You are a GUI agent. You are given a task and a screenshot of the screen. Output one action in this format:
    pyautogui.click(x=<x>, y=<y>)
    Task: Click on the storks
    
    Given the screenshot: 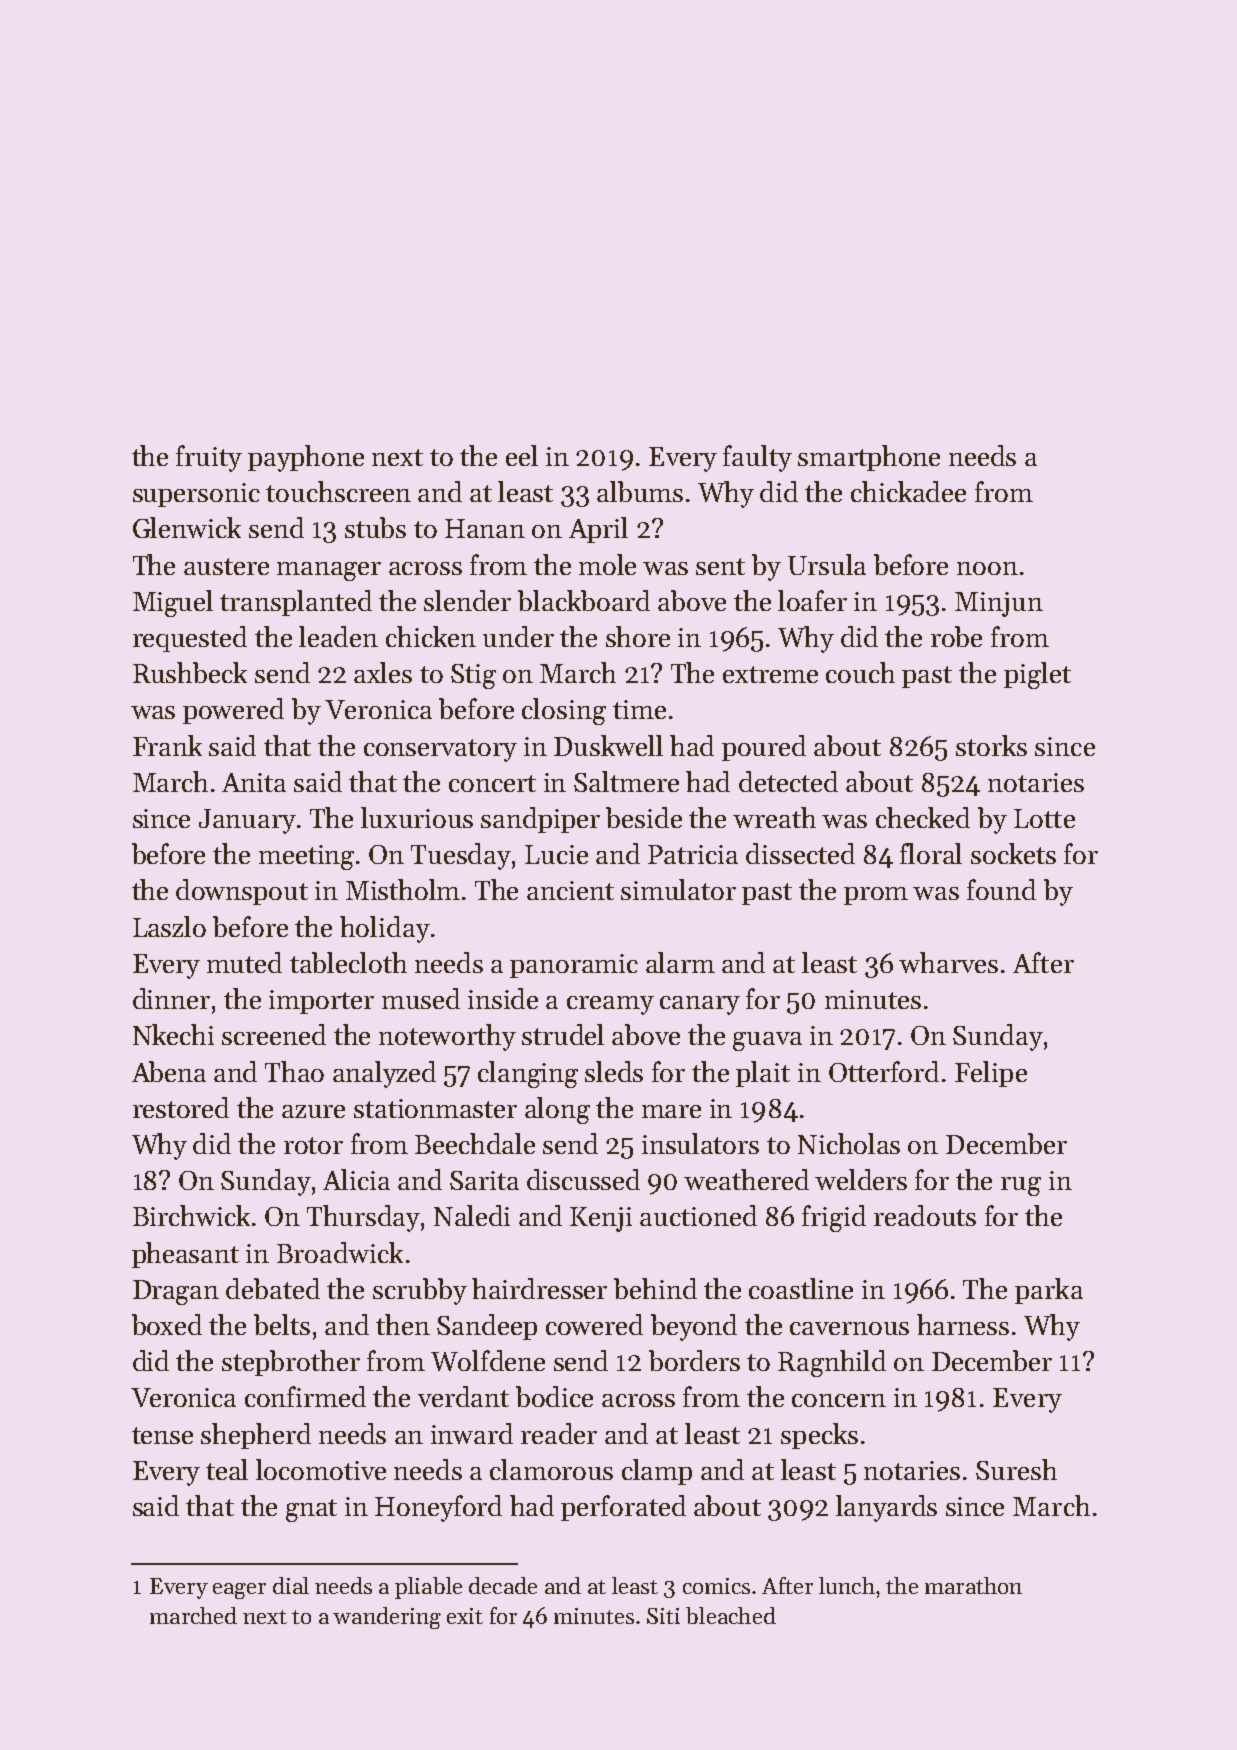 What is the action you would take?
    pyautogui.click(x=991, y=745)
